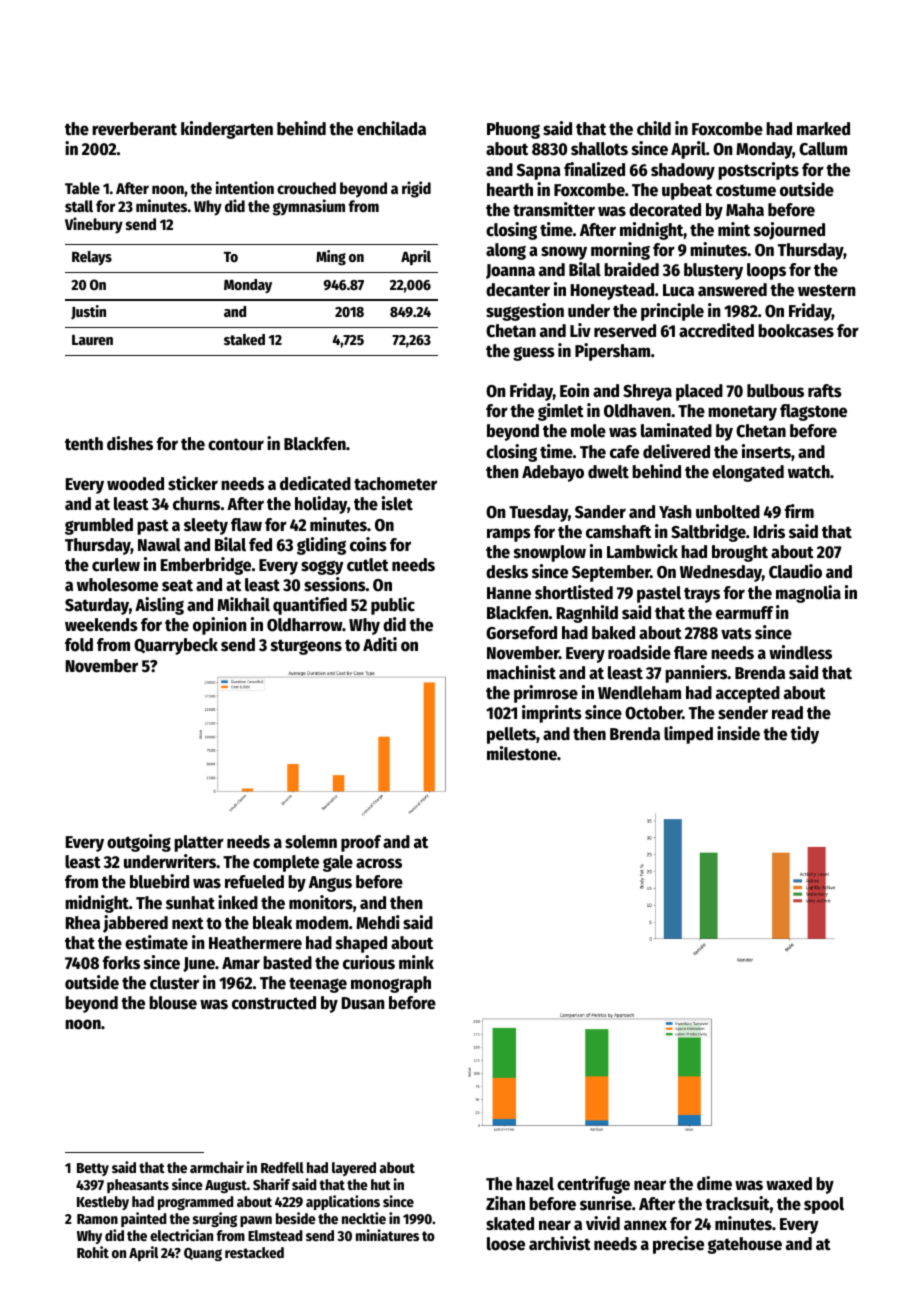  I want to click on proof, so click(361, 843).
